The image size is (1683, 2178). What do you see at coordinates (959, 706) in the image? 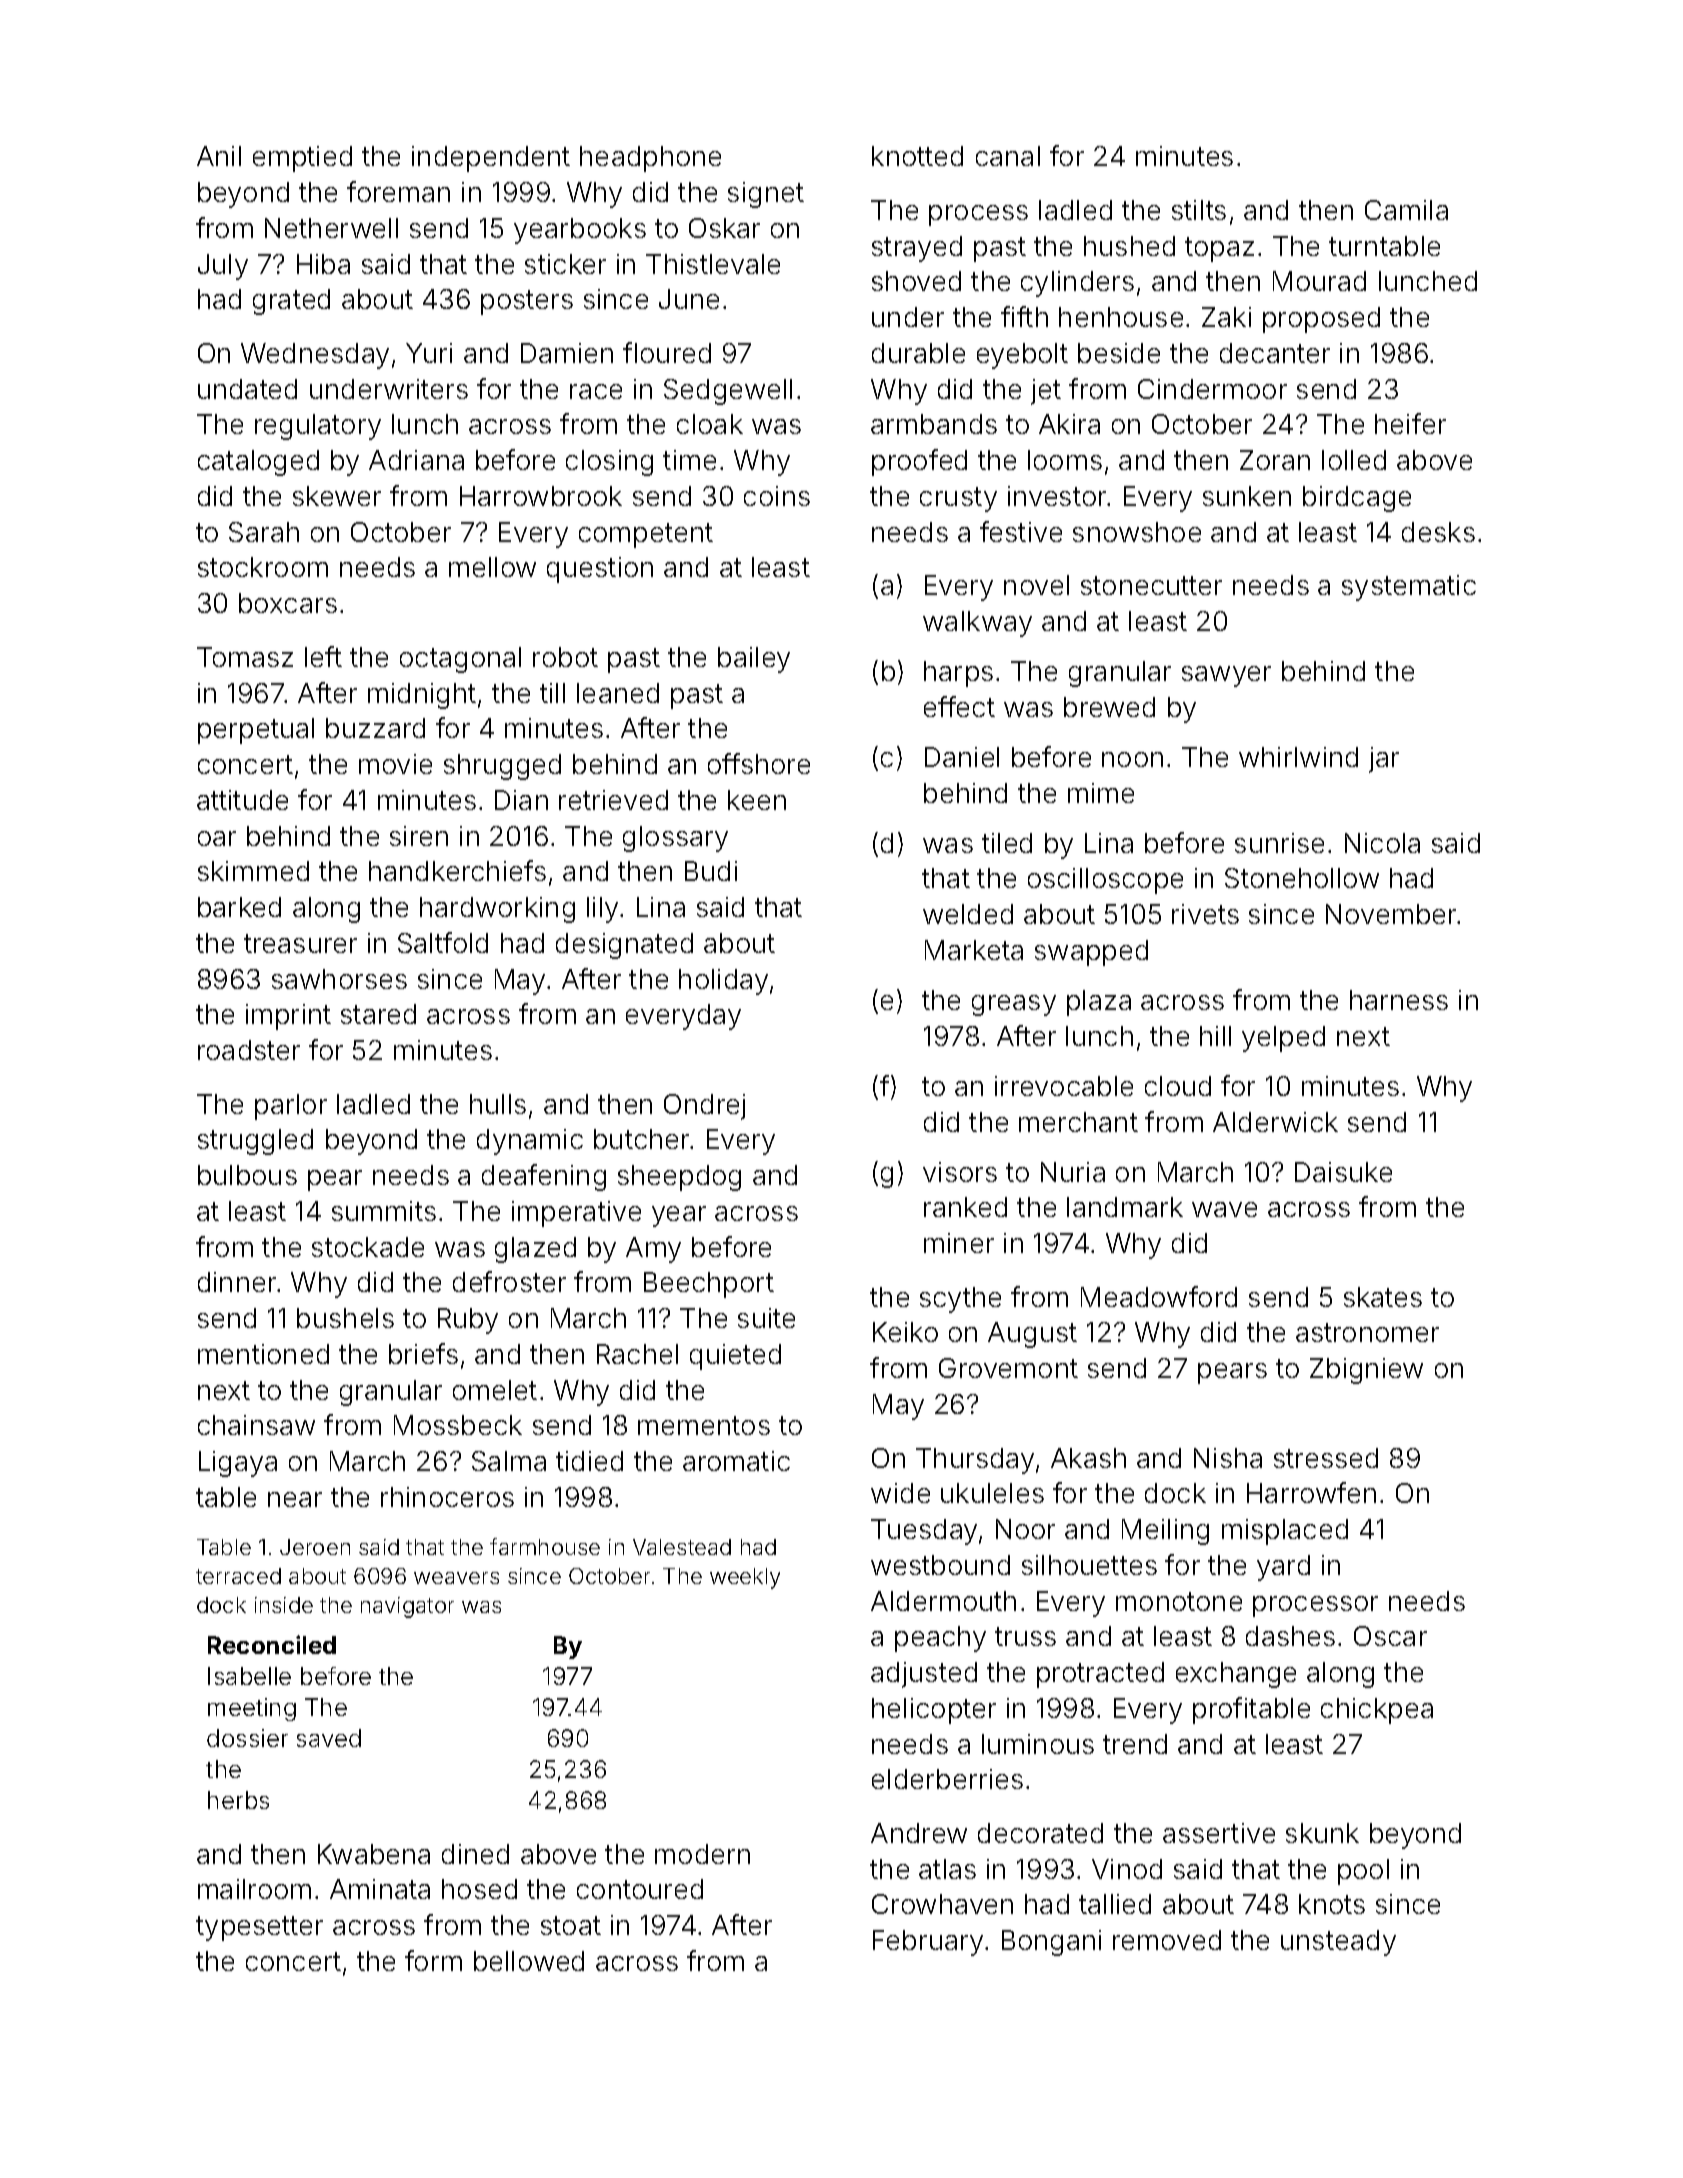
I see `effect` at bounding box center [959, 706].
